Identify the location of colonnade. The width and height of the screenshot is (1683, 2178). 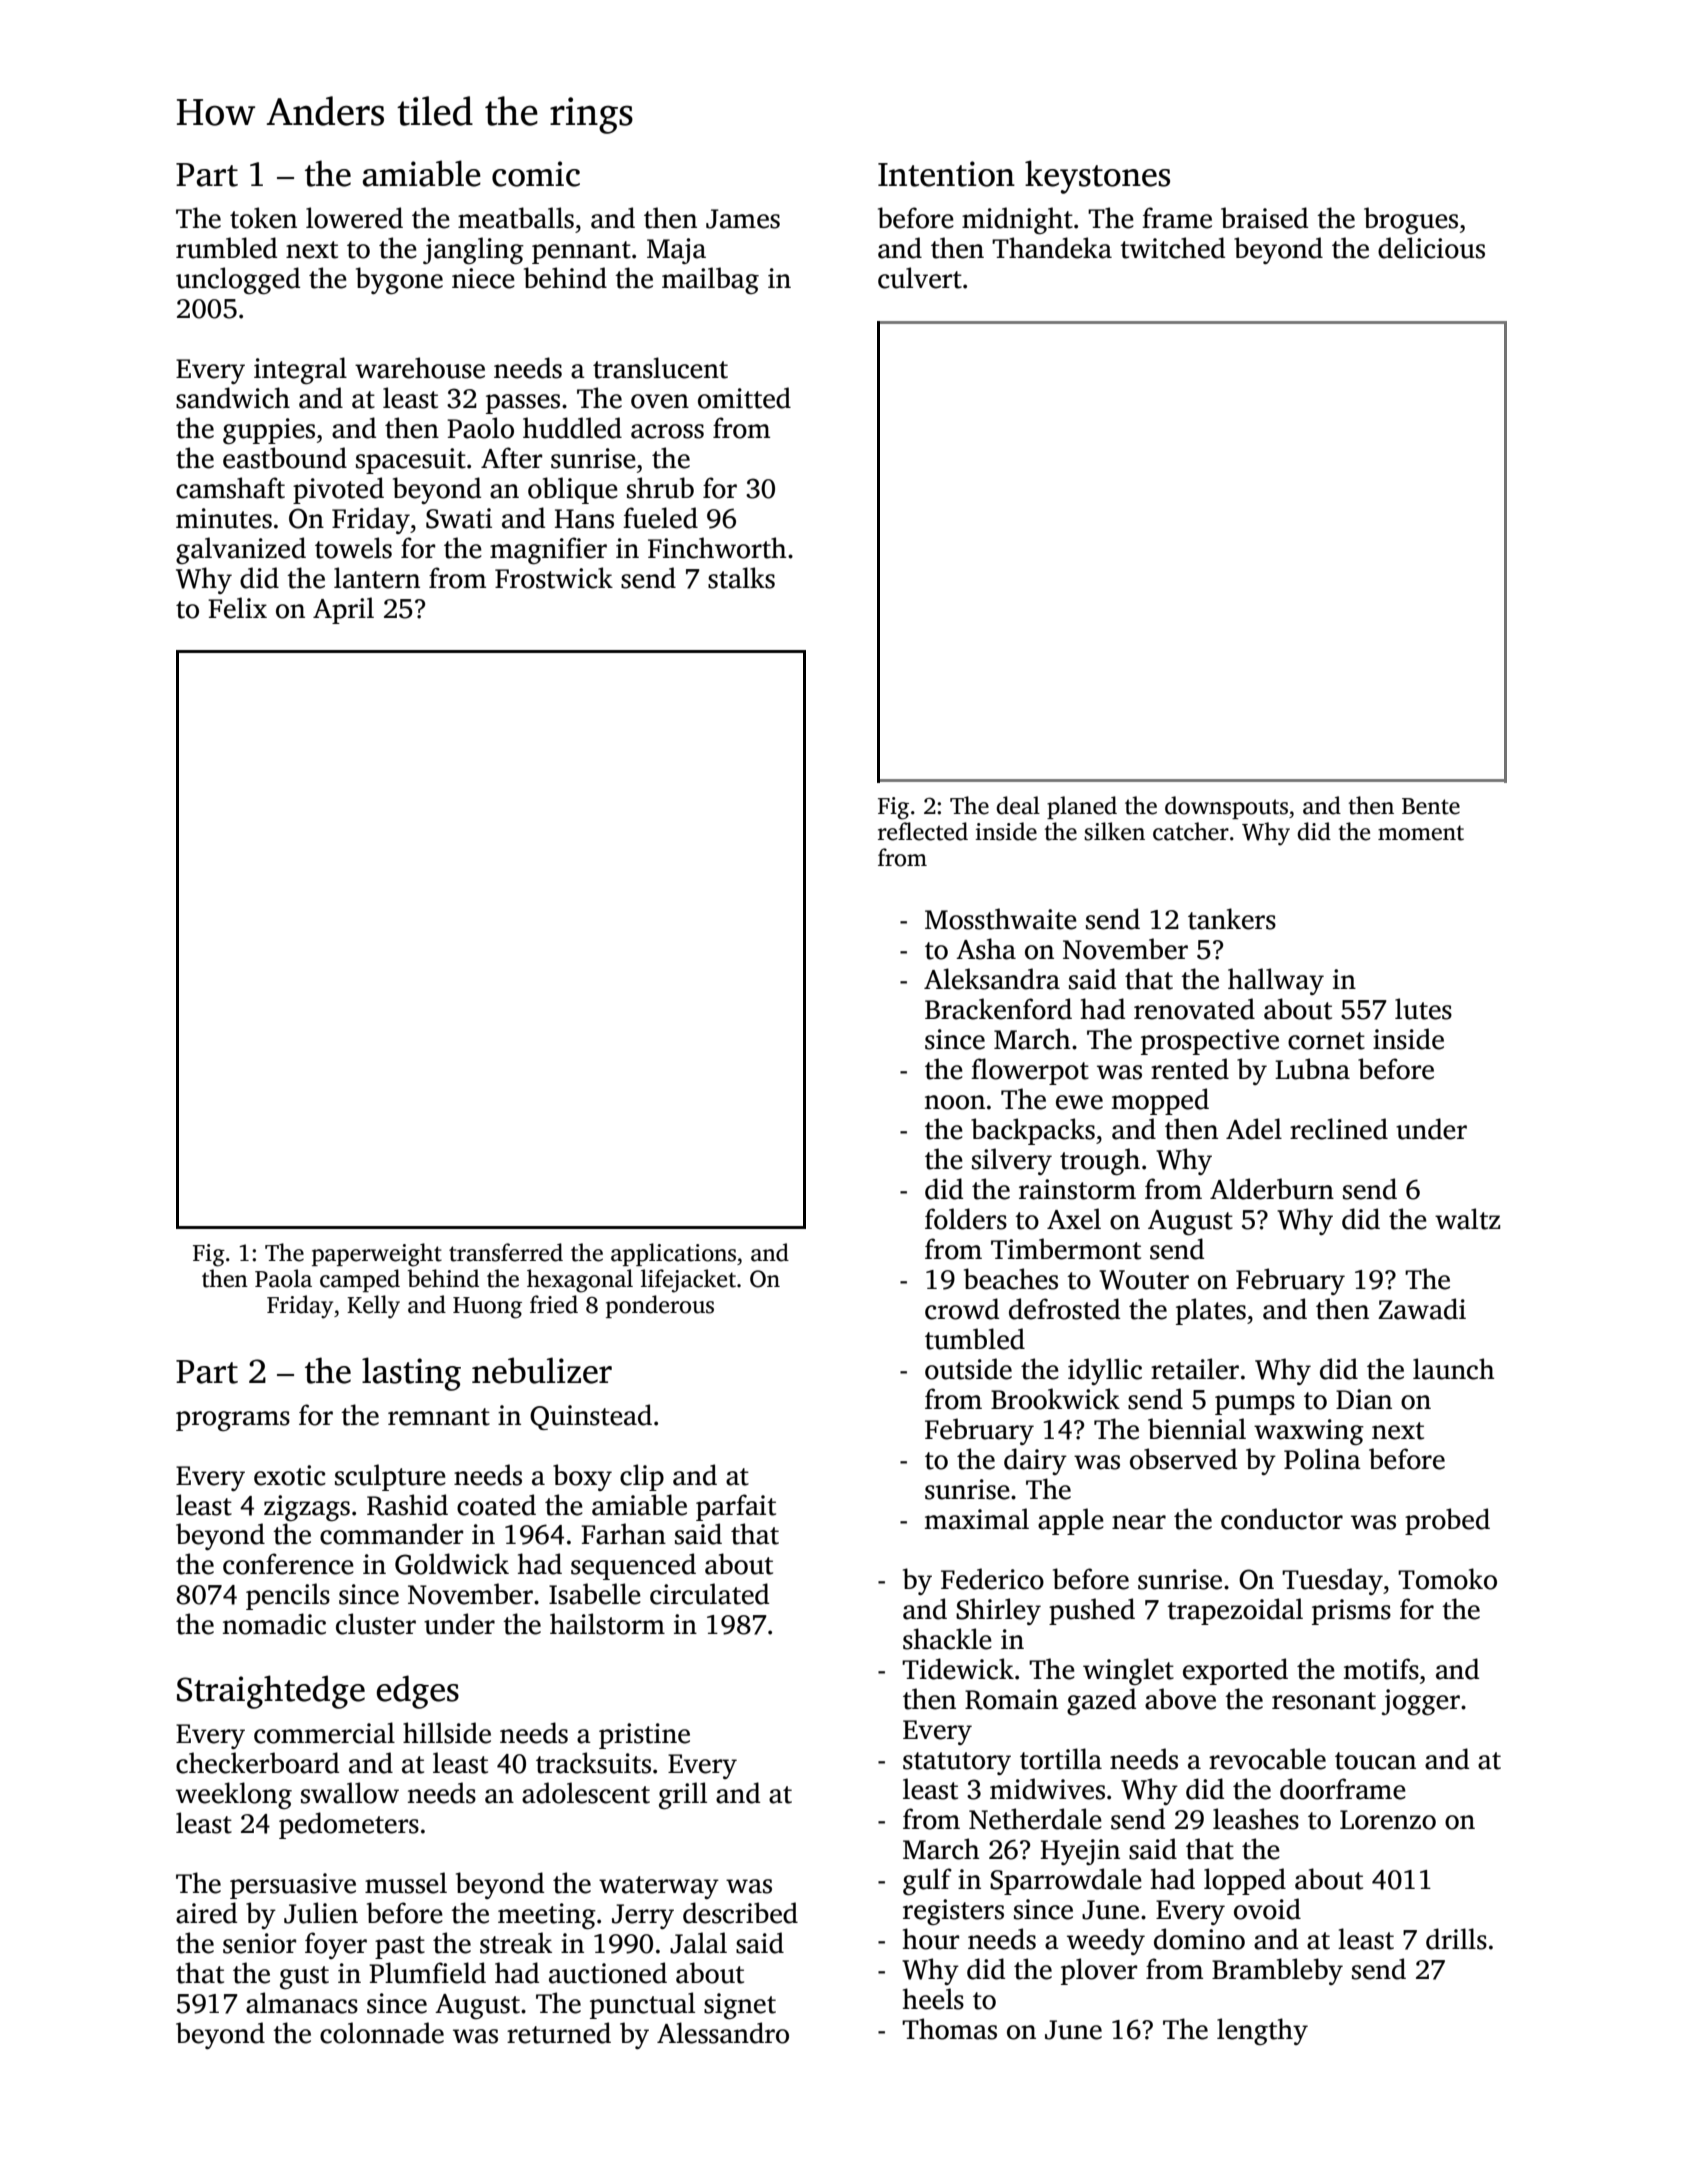
(382, 2033).
